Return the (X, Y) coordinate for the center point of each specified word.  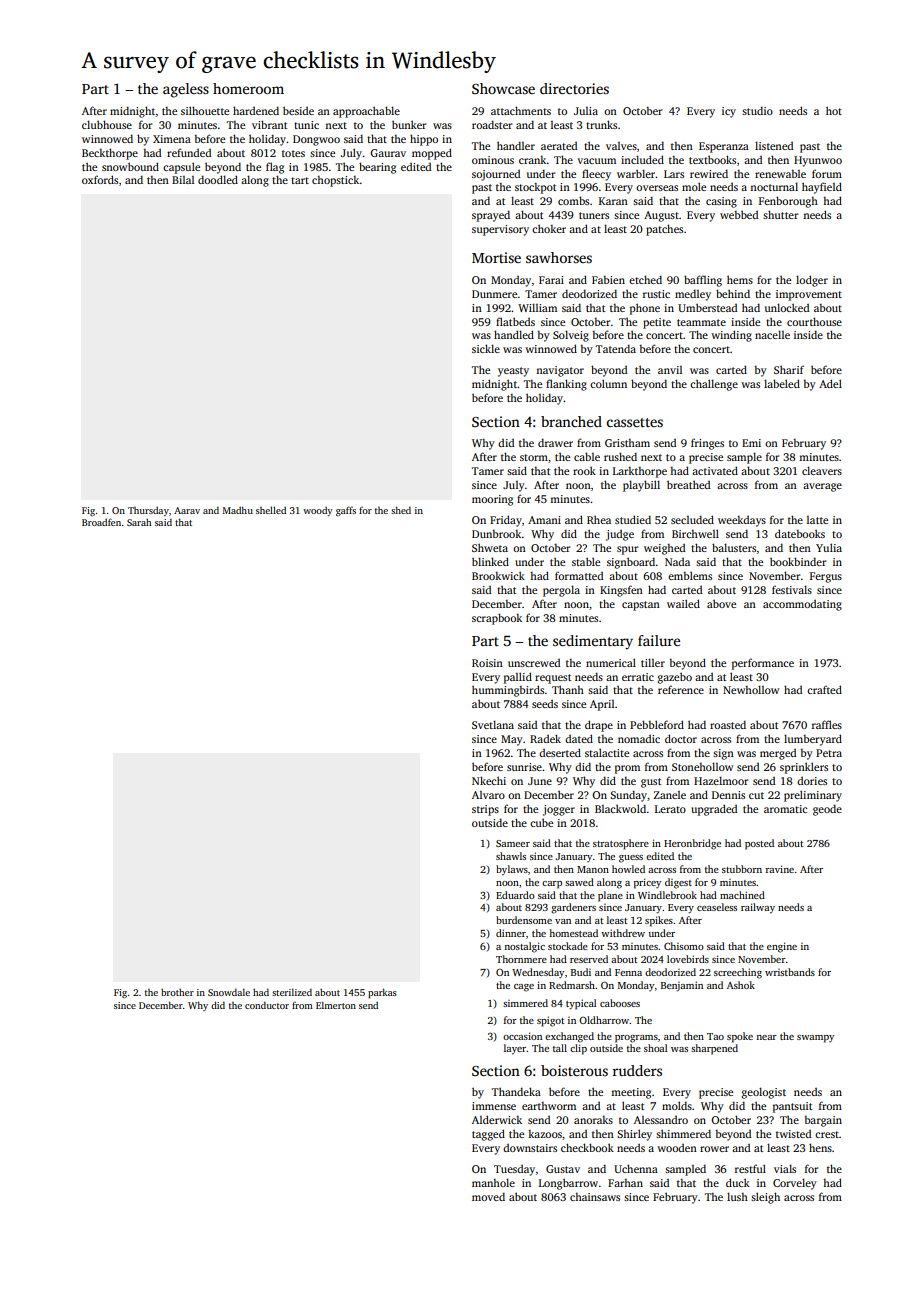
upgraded (714, 810)
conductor (267, 1005)
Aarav (187, 510)
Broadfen (101, 522)
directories (574, 88)
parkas (382, 993)
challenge (714, 385)
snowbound (130, 166)
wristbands (790, 972)
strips (485, 810)
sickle (486, 348)
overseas (657, 188)
